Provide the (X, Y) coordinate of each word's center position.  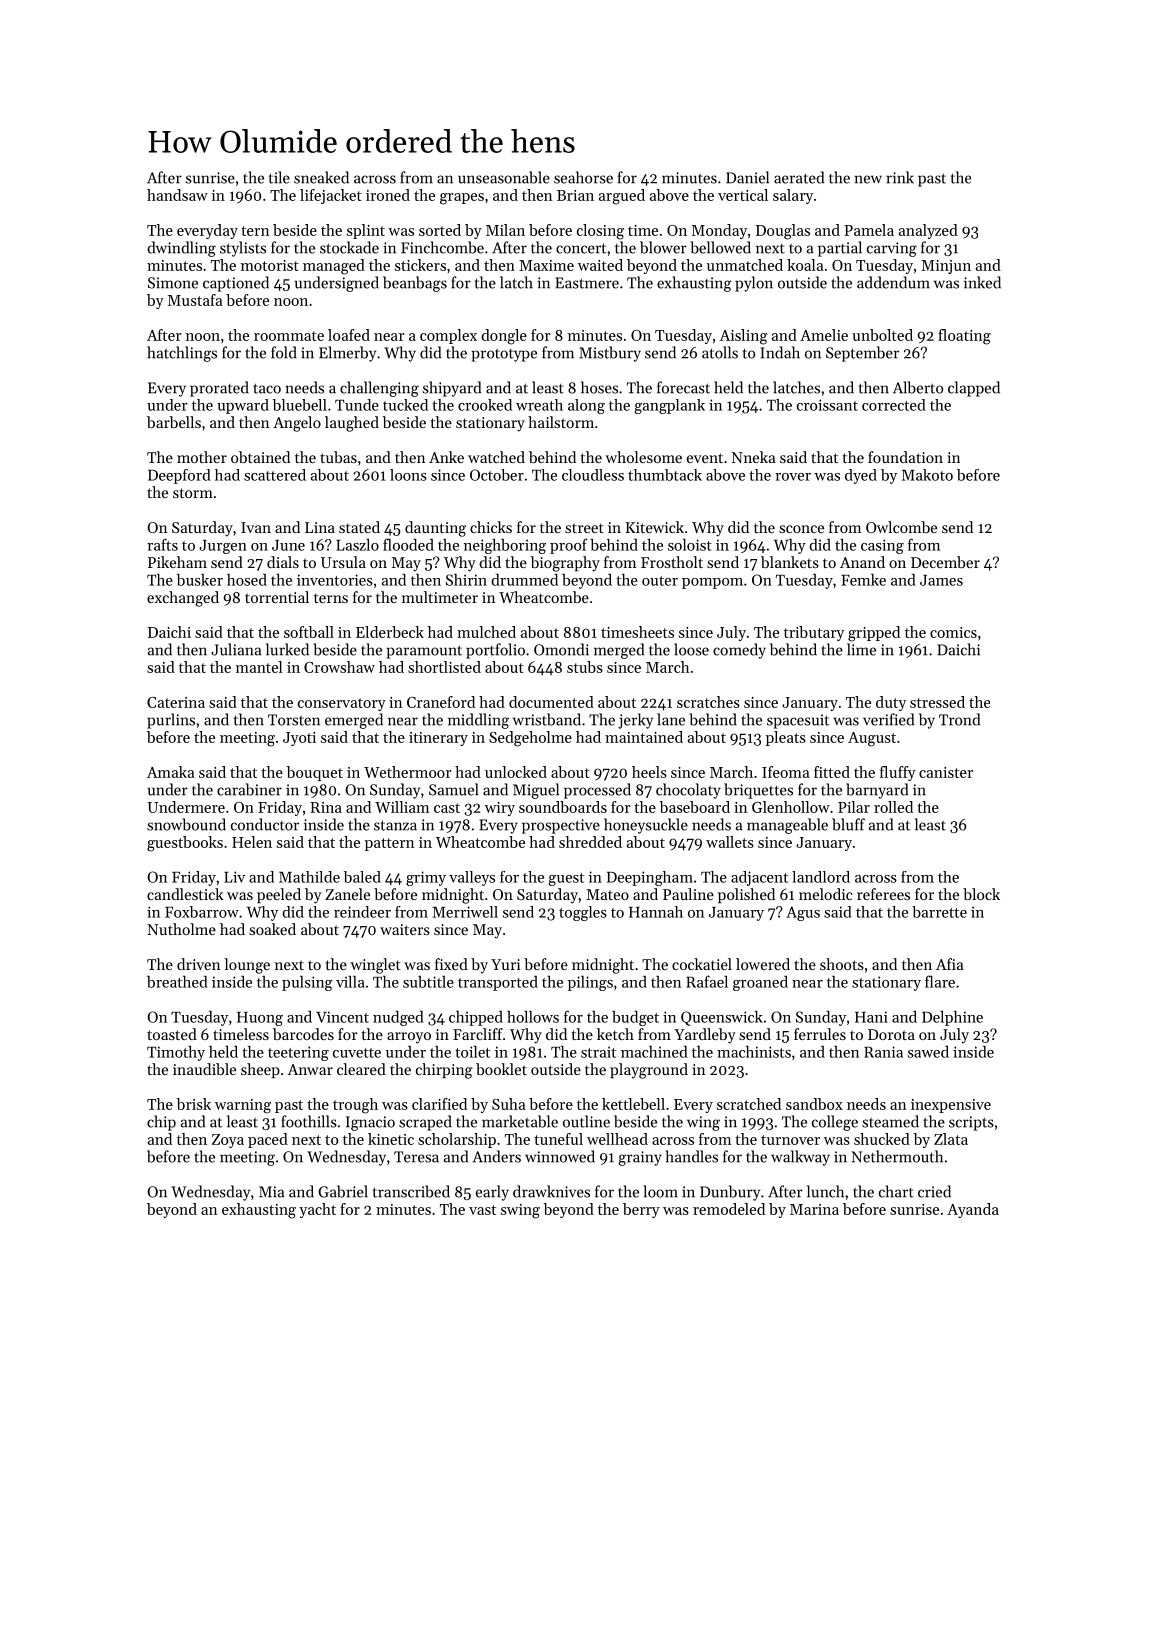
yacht (317, 1210)
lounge (247, 966)
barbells (174, 422)
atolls (720, 352)
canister (946, 772)
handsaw (177, 195)
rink (900, 177)
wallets (730, 842)
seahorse (583, 177)
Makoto (927, 475)
